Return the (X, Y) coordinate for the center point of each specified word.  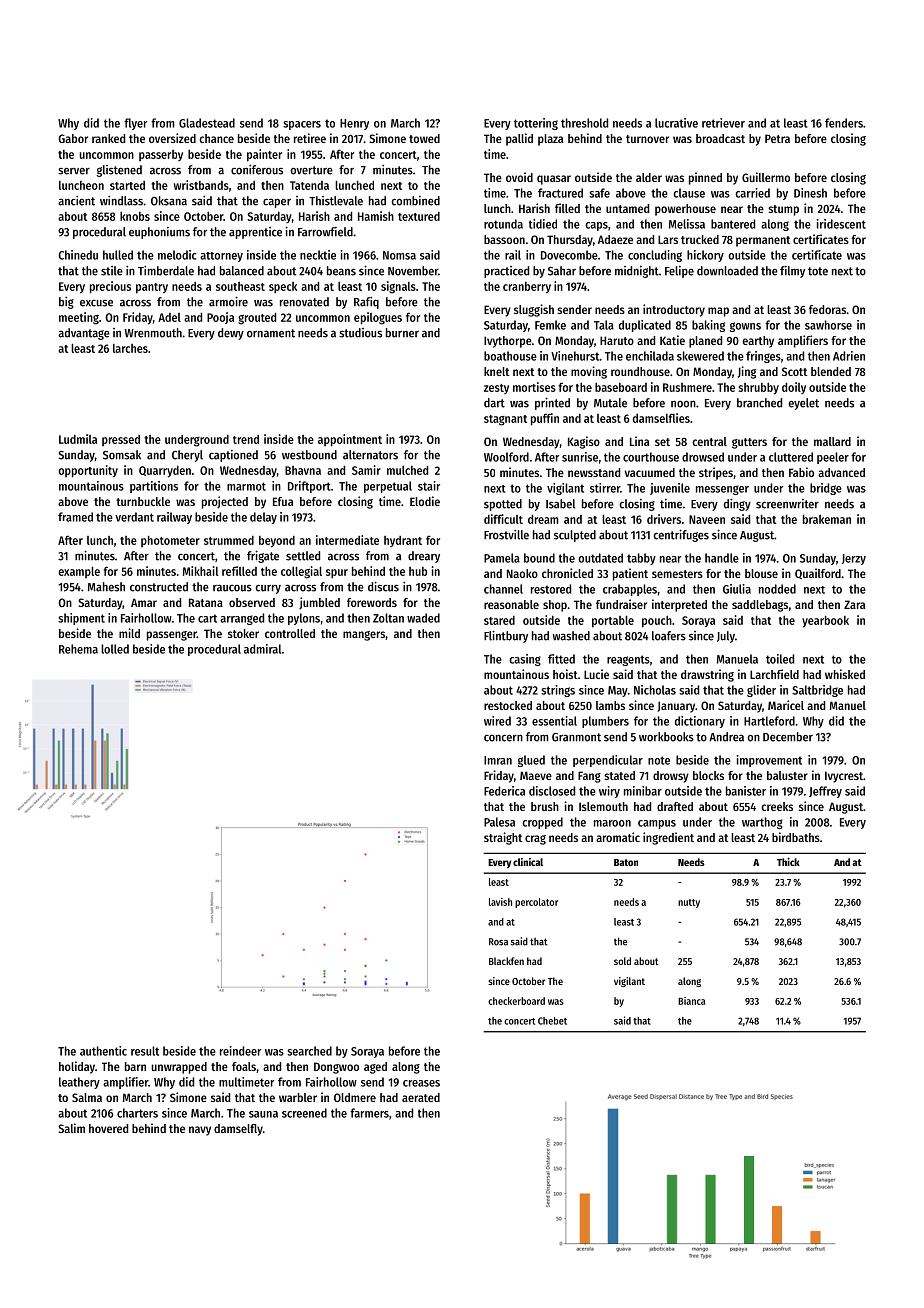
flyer (135, 124)
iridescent (841, 224)
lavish (500, 902)
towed (424, 138)
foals (244, 1066)
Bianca (692, 1001)
